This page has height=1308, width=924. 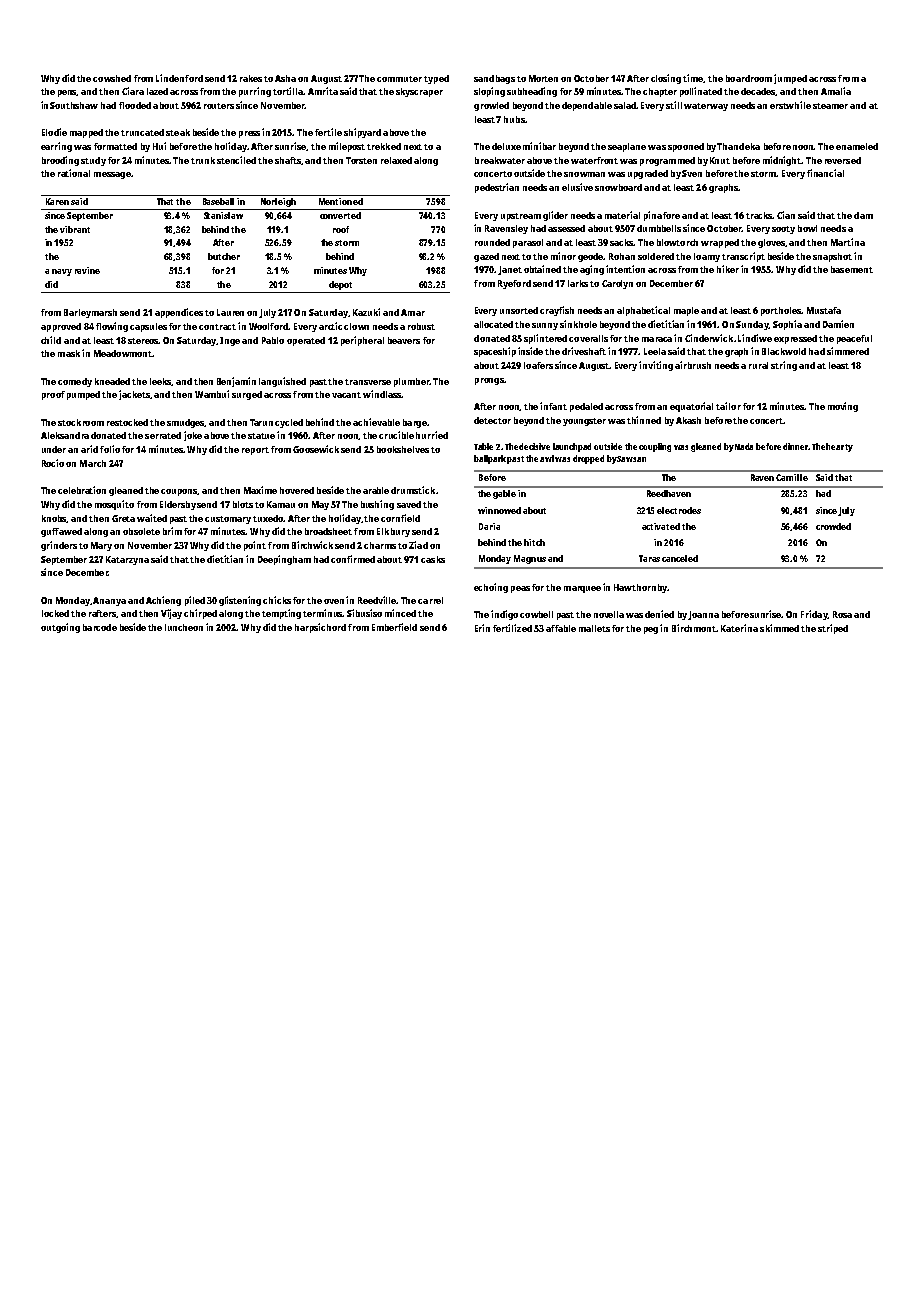 What do you see at coordinates (54, 449) in the page?
I see `under` at bounding box center [54, 449].
